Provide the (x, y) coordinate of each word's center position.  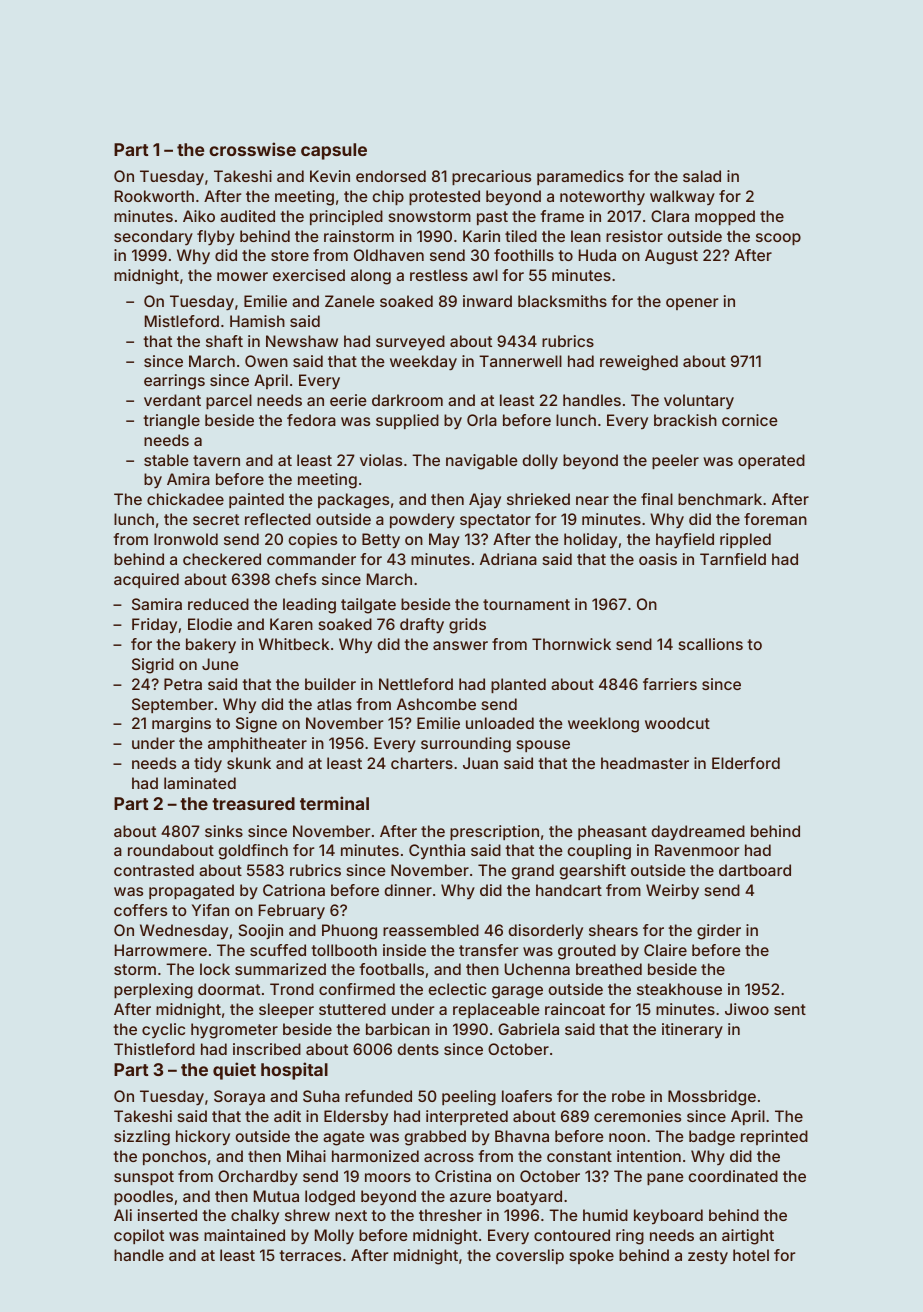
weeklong (603, 725)
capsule (334, 151)
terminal (334, 803)
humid (605, 1215)
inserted (167, 1215)
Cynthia (437, 851)
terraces (310, 1255)
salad (702, 176)
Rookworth (154, 196)
